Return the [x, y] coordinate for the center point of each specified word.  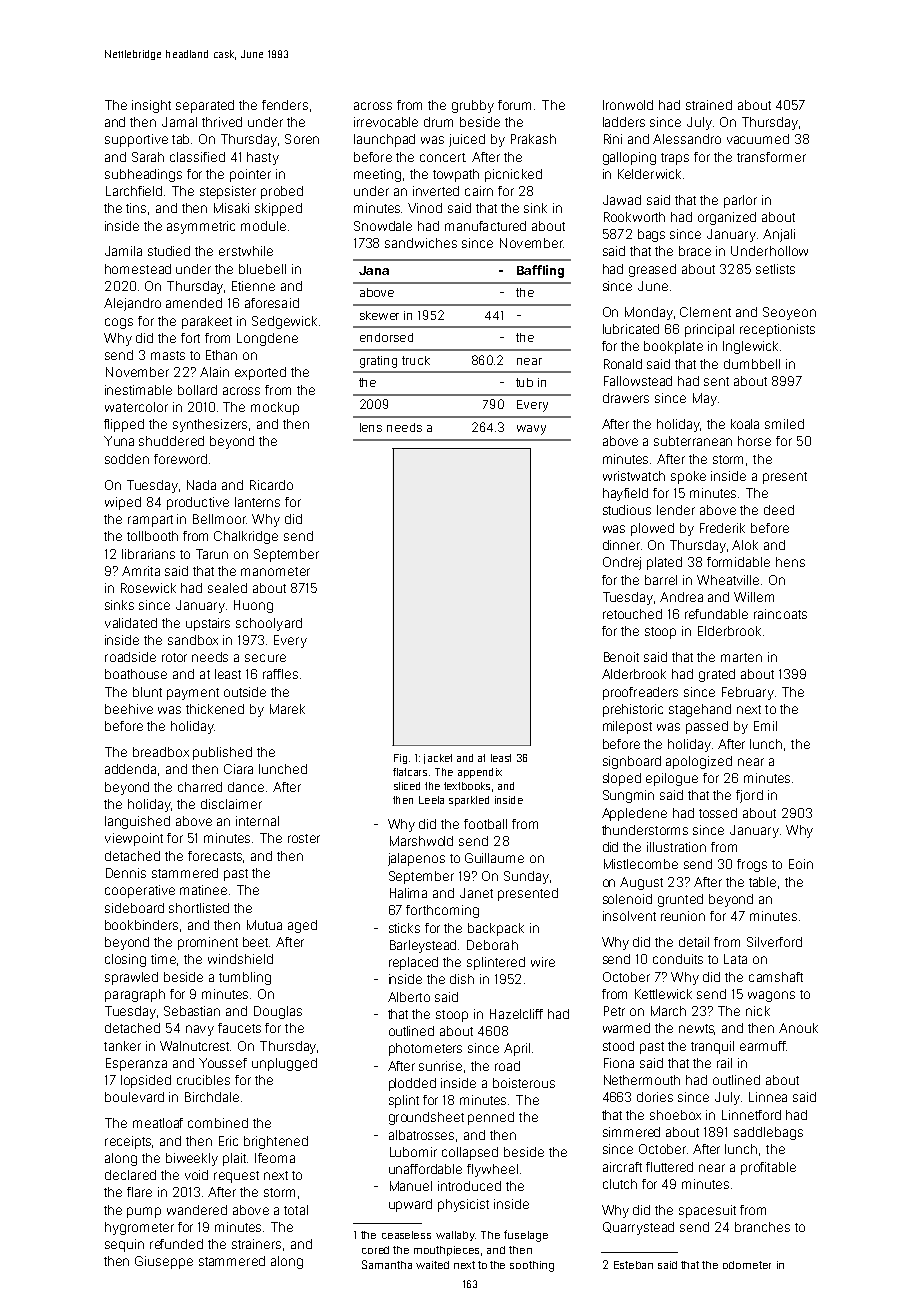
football [485, 824]
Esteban [633, 1265]
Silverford [774, 942]
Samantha [387, 1264]
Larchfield [134, 191]
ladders [624, 122]
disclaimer [231, 804]
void [196, 1175]
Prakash [533, 139]
